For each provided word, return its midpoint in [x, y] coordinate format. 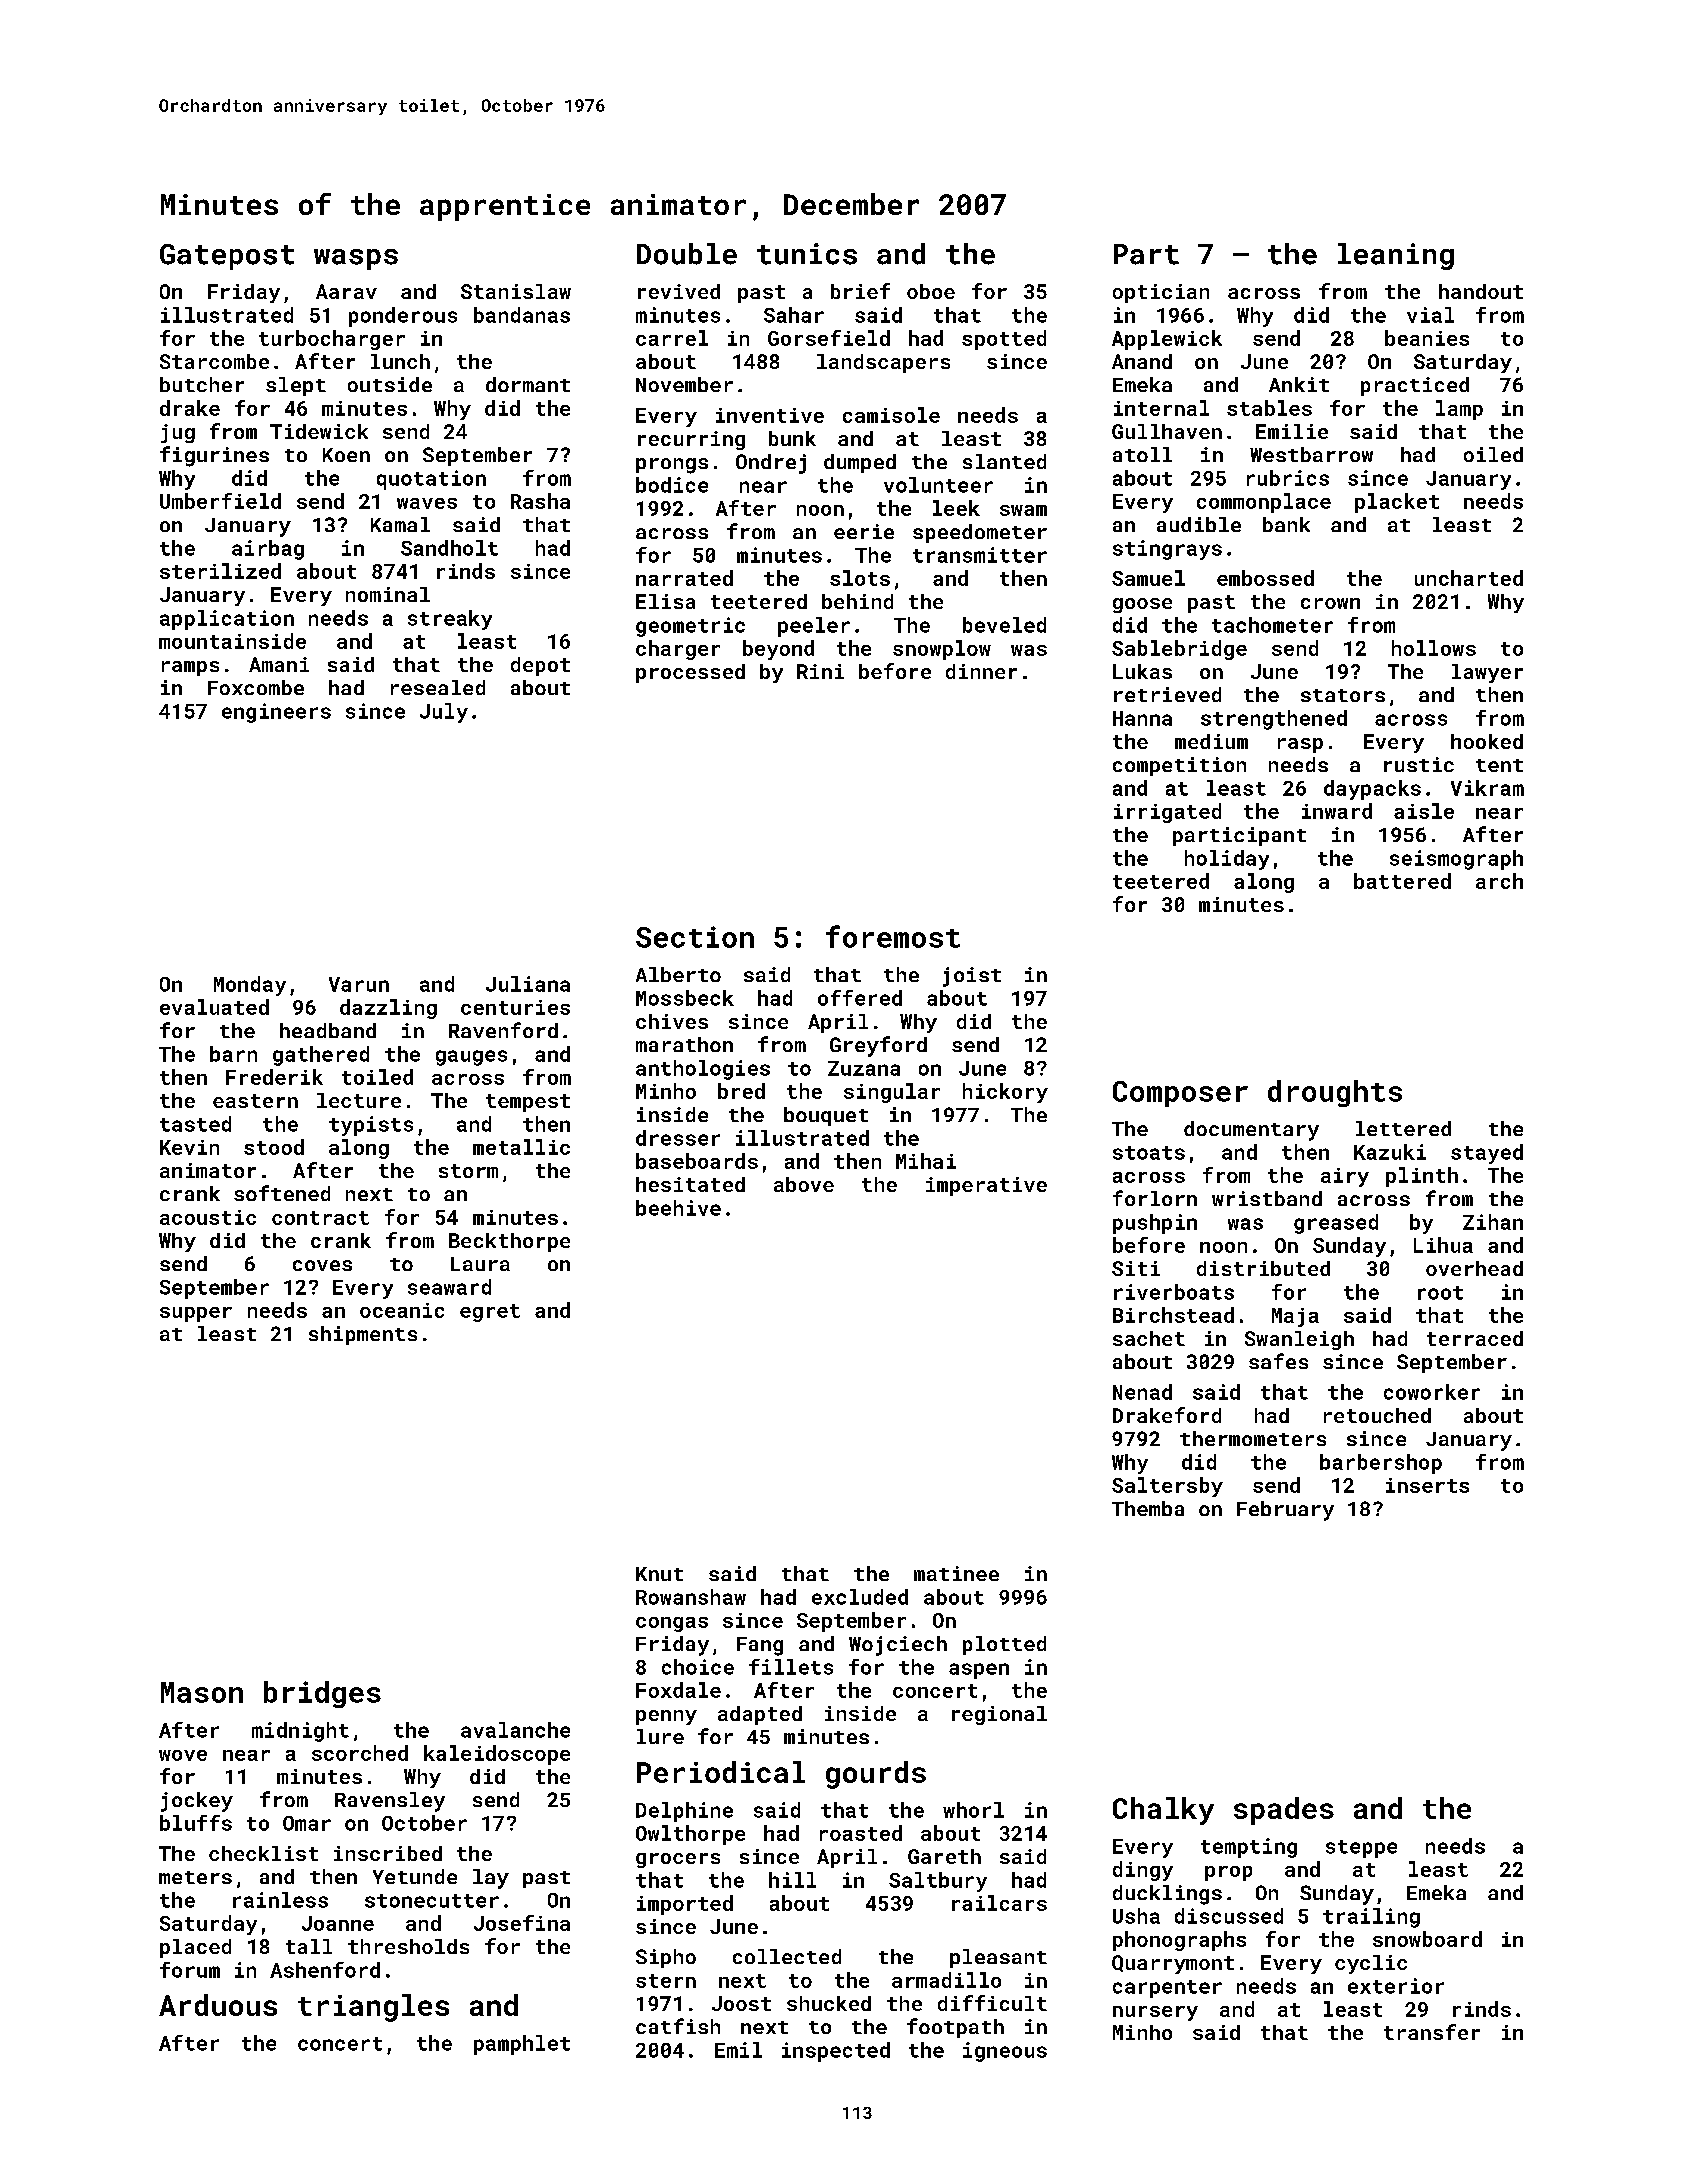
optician [1161, 293]
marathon [684, 1044]
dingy [1143, 1871]
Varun [359, 984]
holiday [1227, 860]
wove [183, 1755]
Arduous [218, 2005]
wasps [356, 259]
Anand [1142, 361]
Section [695, 937]
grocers [678, 1860]
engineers [276, 713]
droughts [1335, 1093]
